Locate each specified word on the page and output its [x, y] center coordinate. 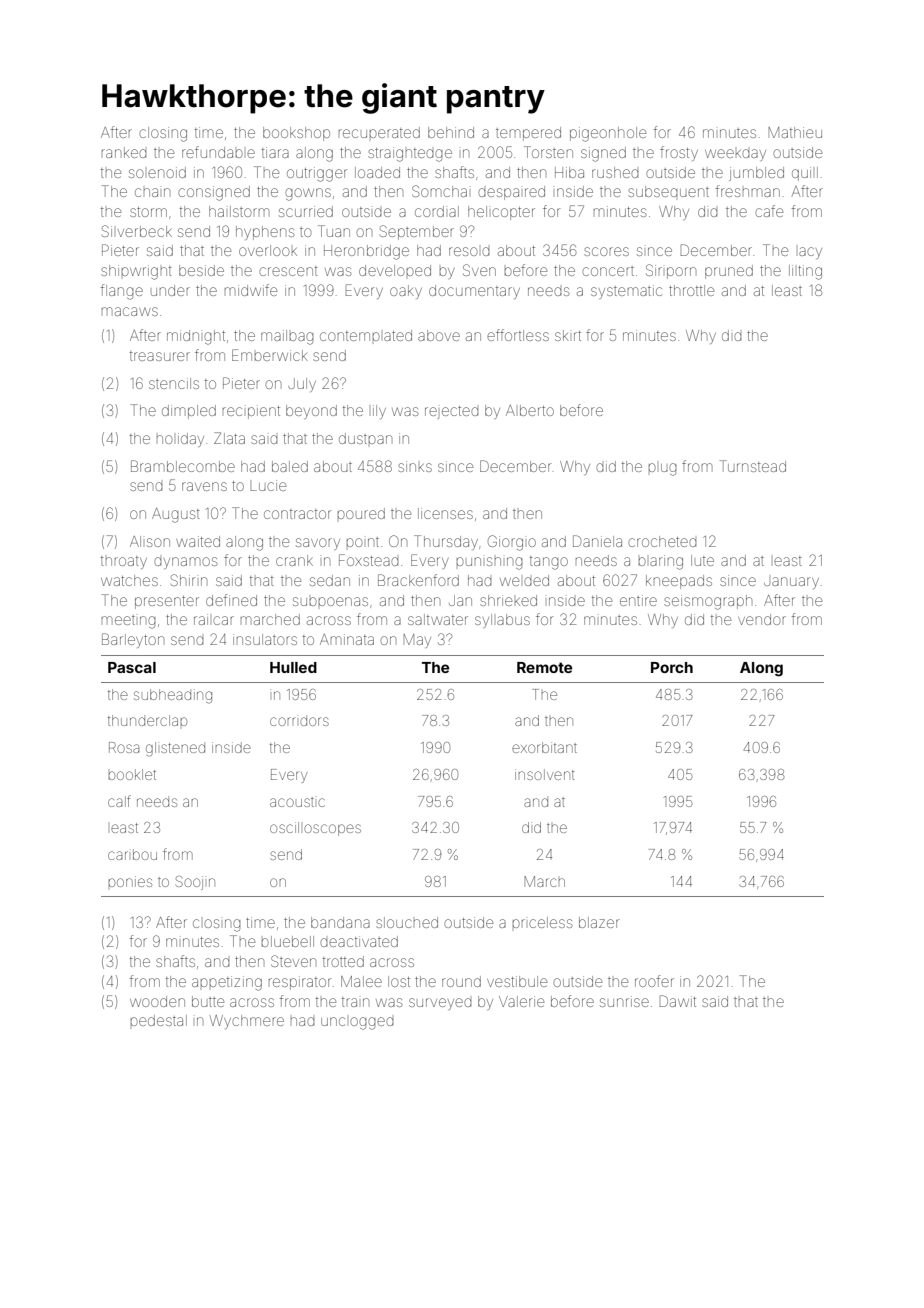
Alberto [530, 410]
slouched [407, 922]
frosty [679, 153]
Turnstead [753, 466]
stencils [174, 383]
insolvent [544, 774]
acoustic [297, 802]
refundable [218, 152]
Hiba [569, 172]
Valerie [521, 1001]
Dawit [677, 1001]
